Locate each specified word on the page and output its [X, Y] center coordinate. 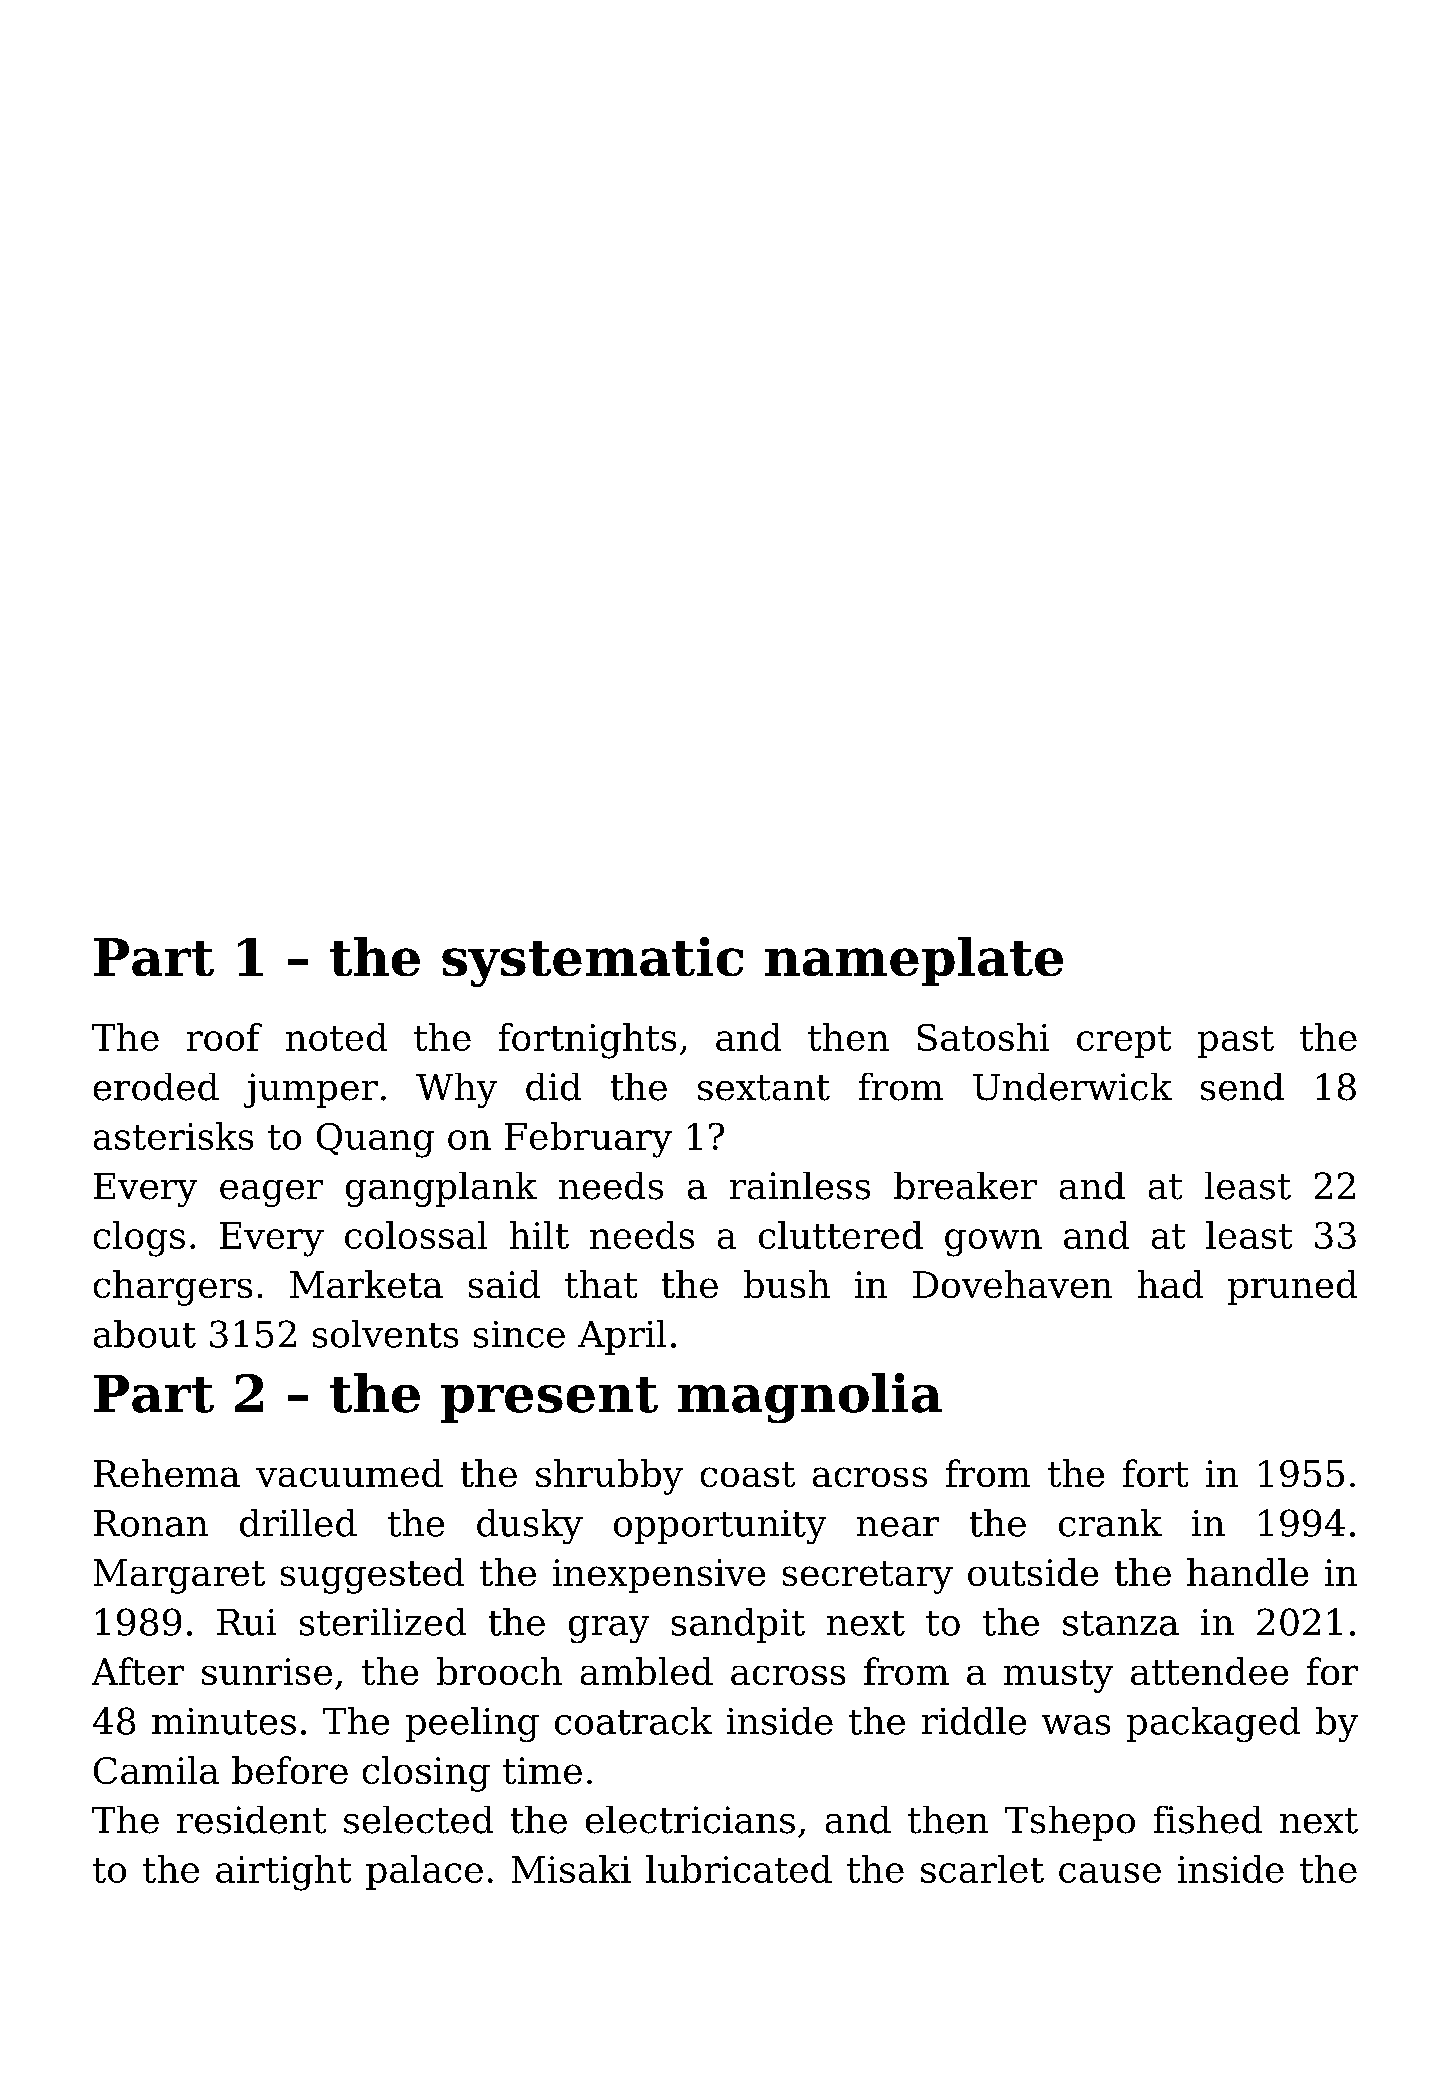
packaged [1213, 1724]
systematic [592, 962]
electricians [690, 1820]
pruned [1292, 1287]
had [1170, 1284]
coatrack [633, 1721]
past [1236, 1042]
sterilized [383, 1622]
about [145, 1334]
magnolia [810, 1398]
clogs [139, 1239]
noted [336, 1037]
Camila [156, 1770]
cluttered [841, 1235]
